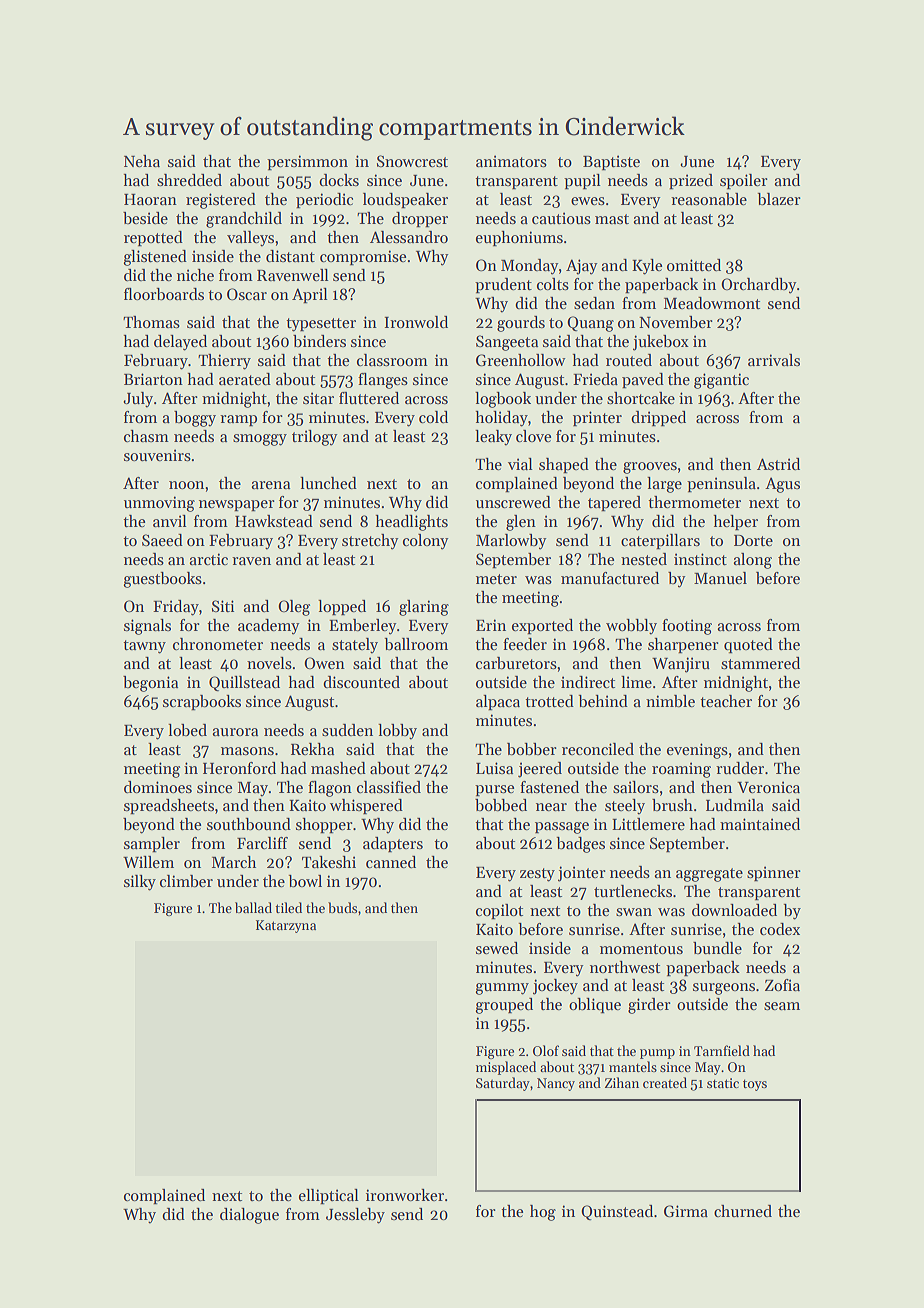  Describe the element at coordinates (412, 161) in the screenshot. I see `Snowcrest` at that location.
